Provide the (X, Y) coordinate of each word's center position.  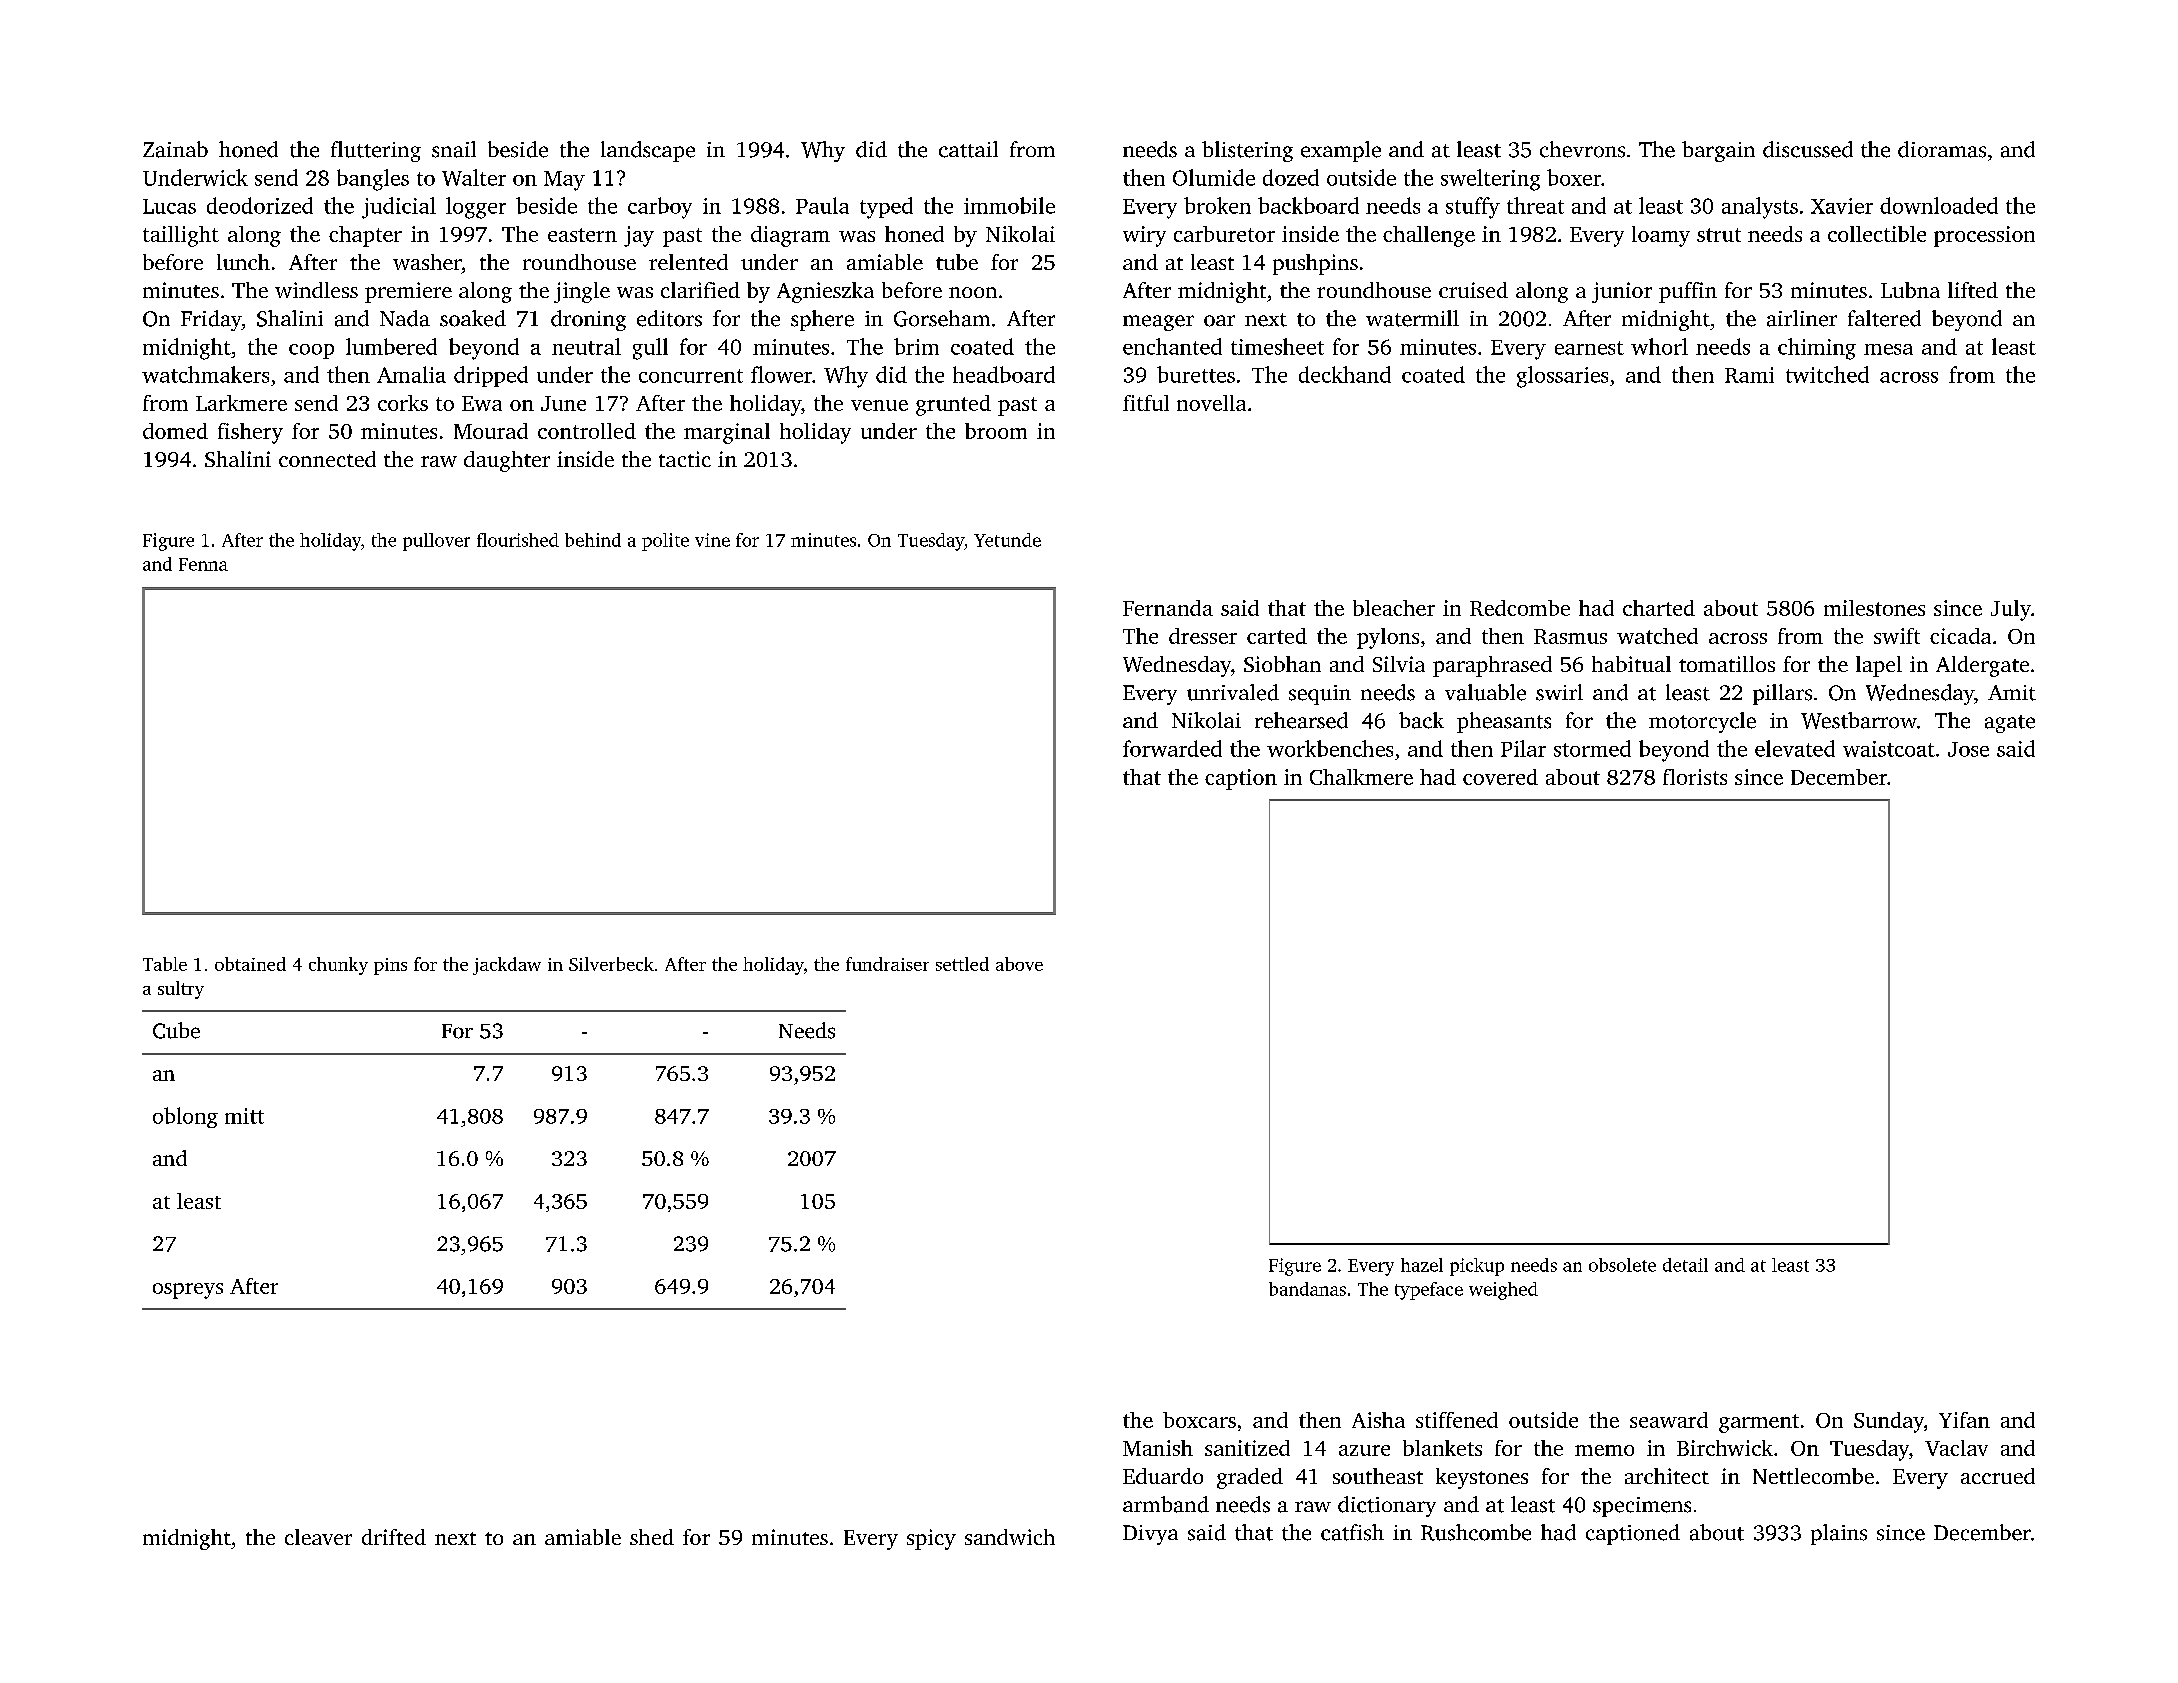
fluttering (376, 151)
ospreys (188, 1291)
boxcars (1199, 1420)
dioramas (1942, 149)
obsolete (1622, 1265)
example (1341, 151)
